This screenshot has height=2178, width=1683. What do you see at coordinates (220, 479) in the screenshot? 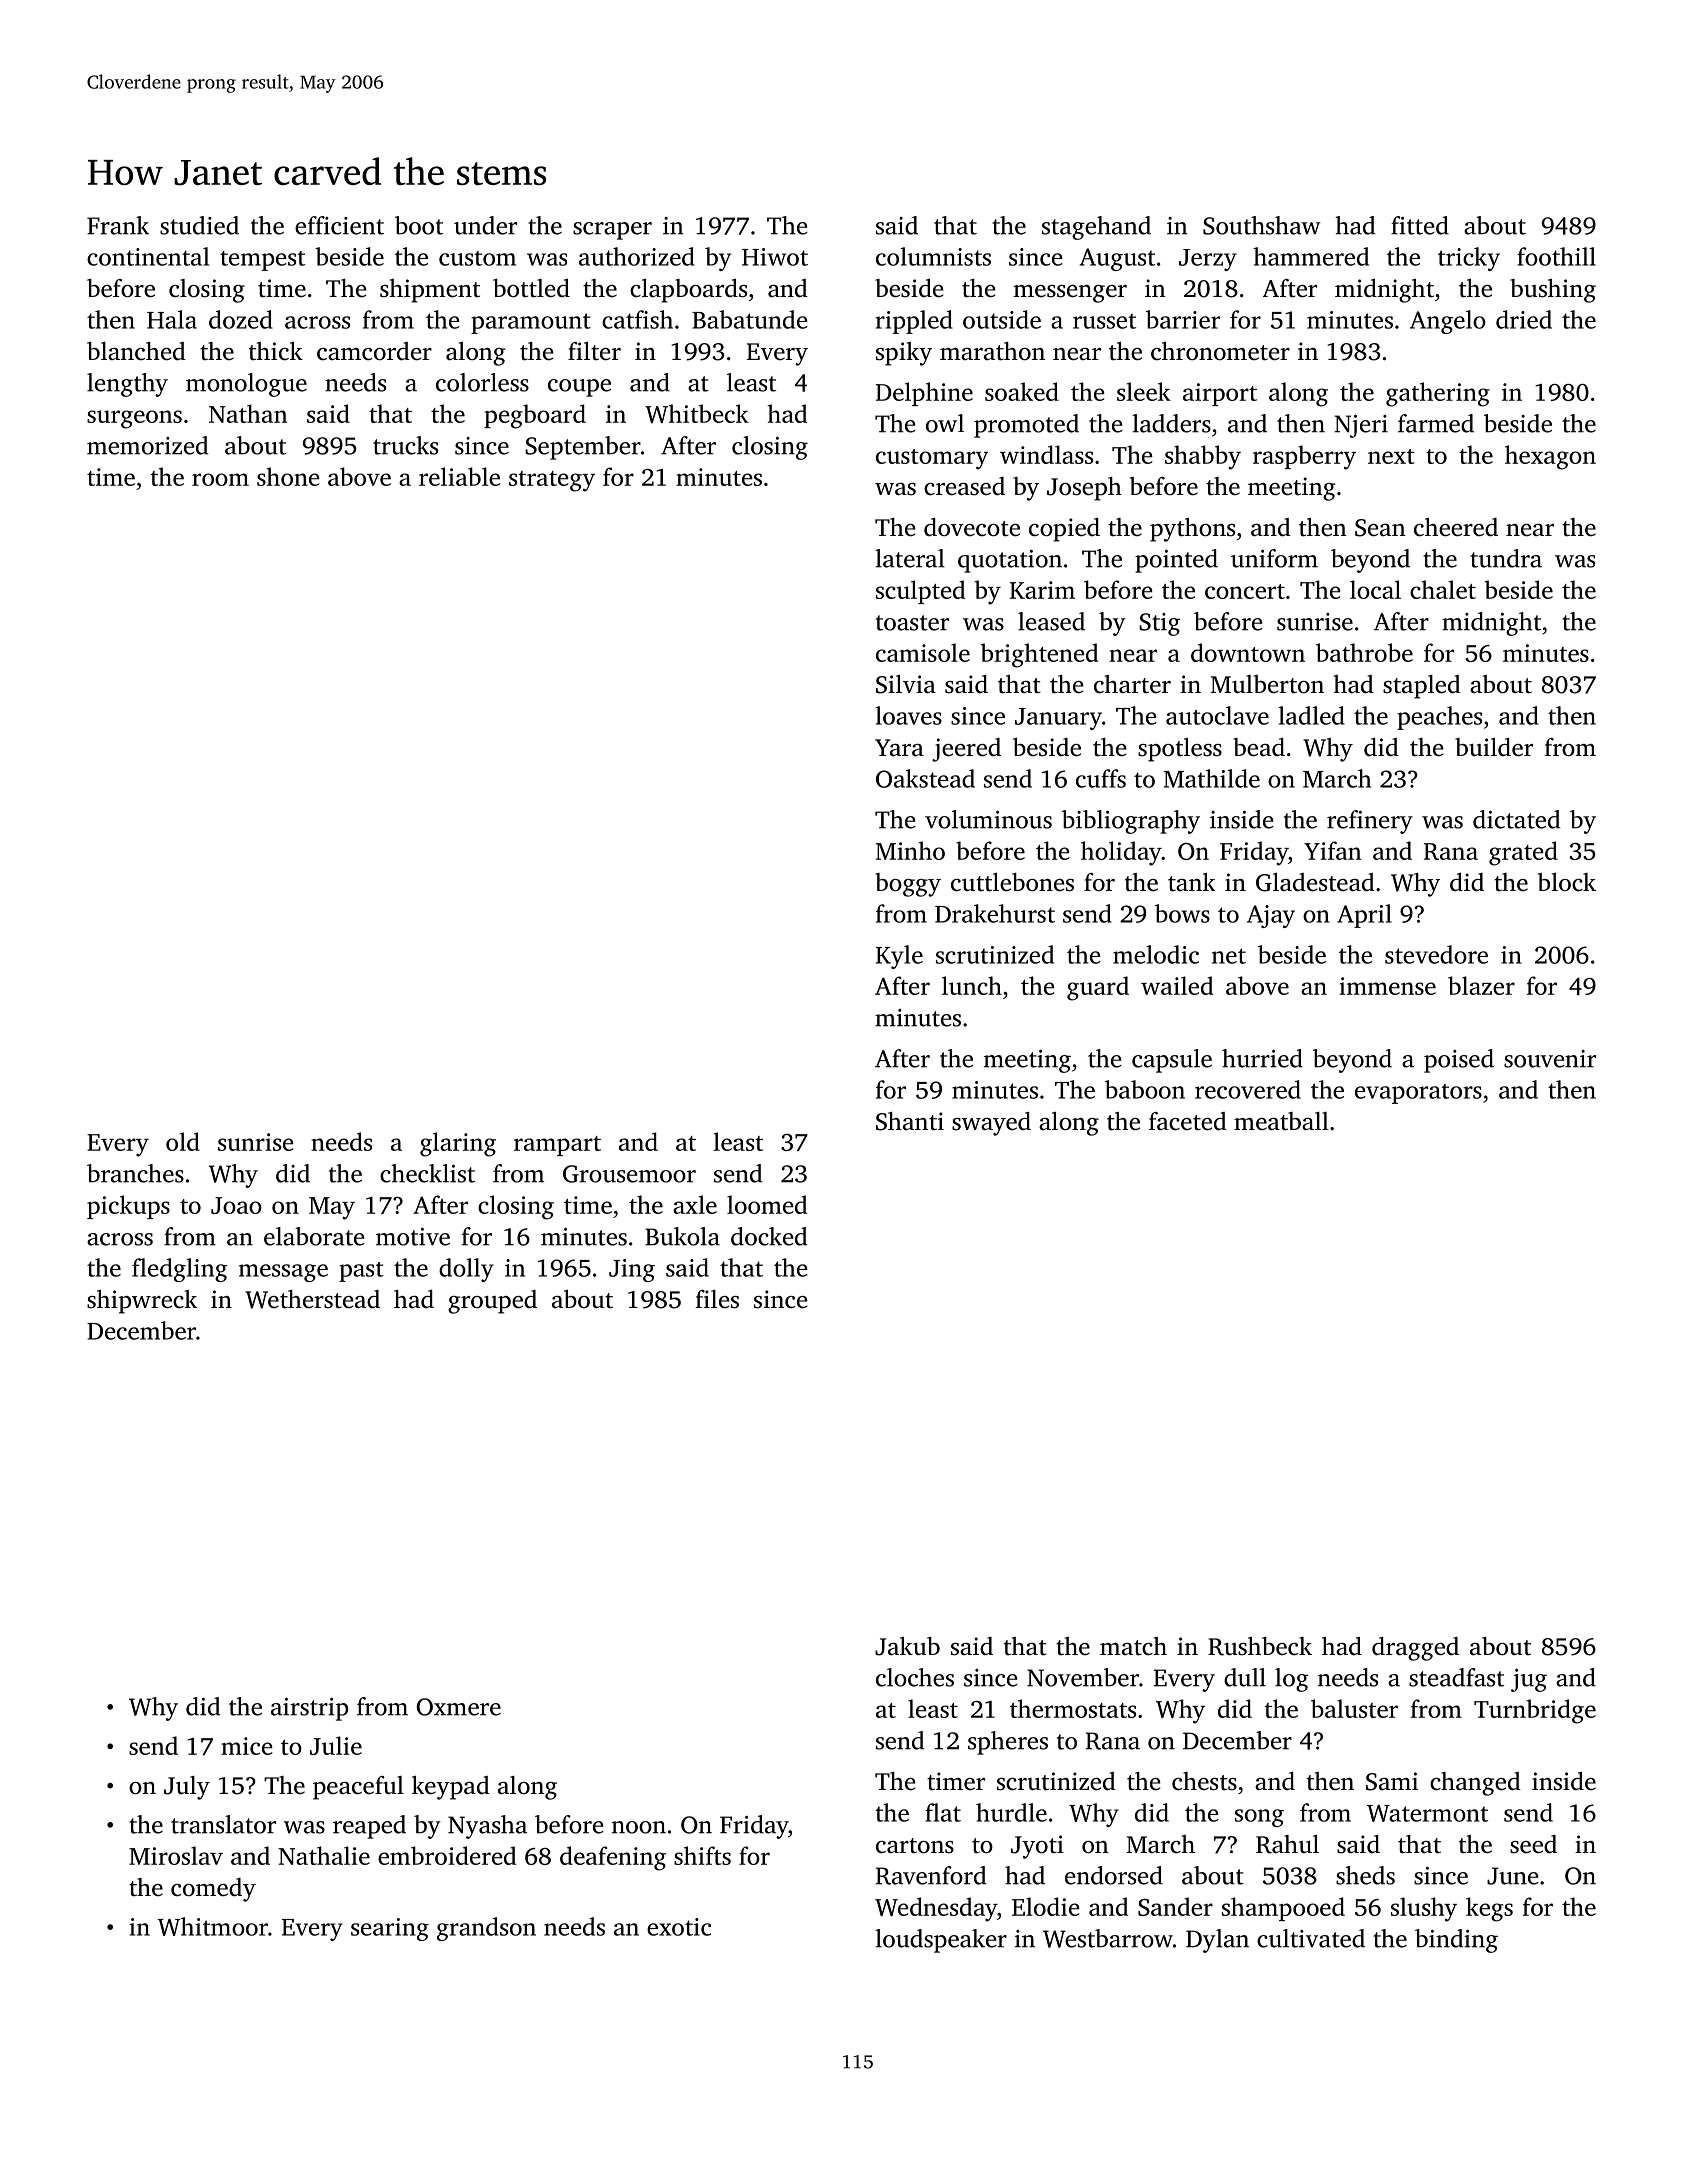
I see `room` at bounding box center [220, 479].
